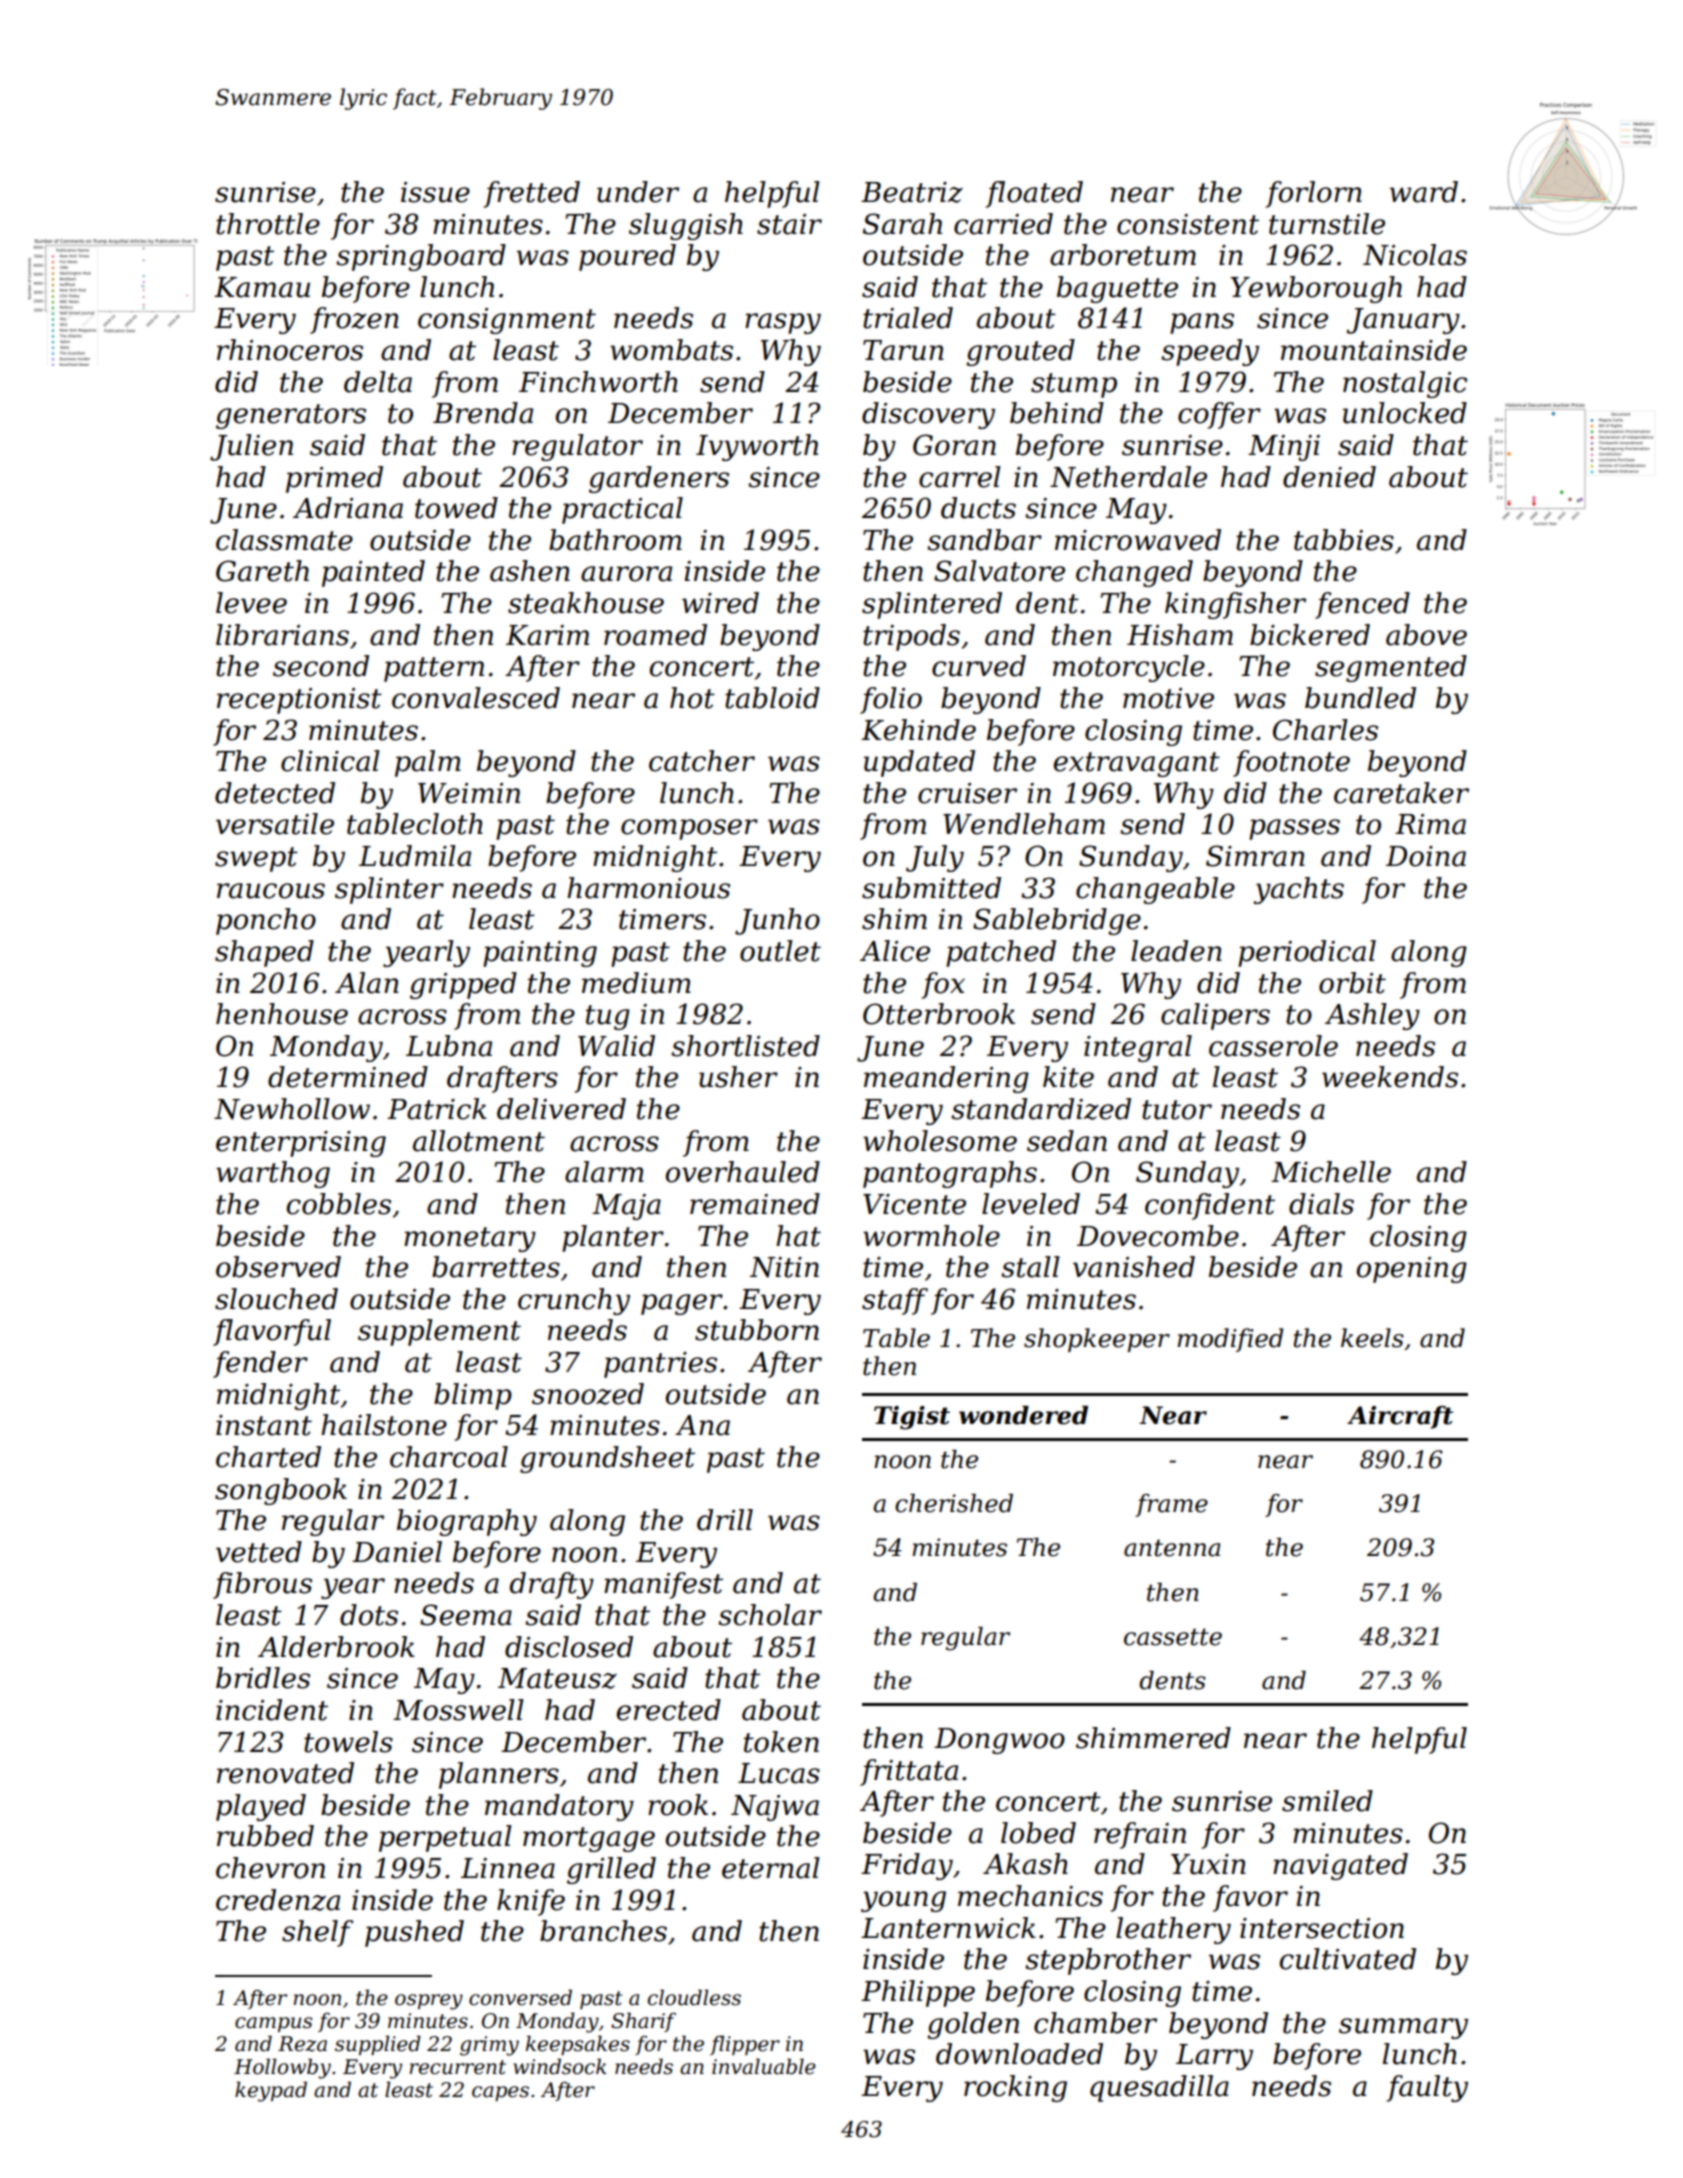 The image size is (1683, 2178). What do you see at coordinates (1372, 1016) in the document?
I see `Ashley` at bounding box center [1372, 1016].
